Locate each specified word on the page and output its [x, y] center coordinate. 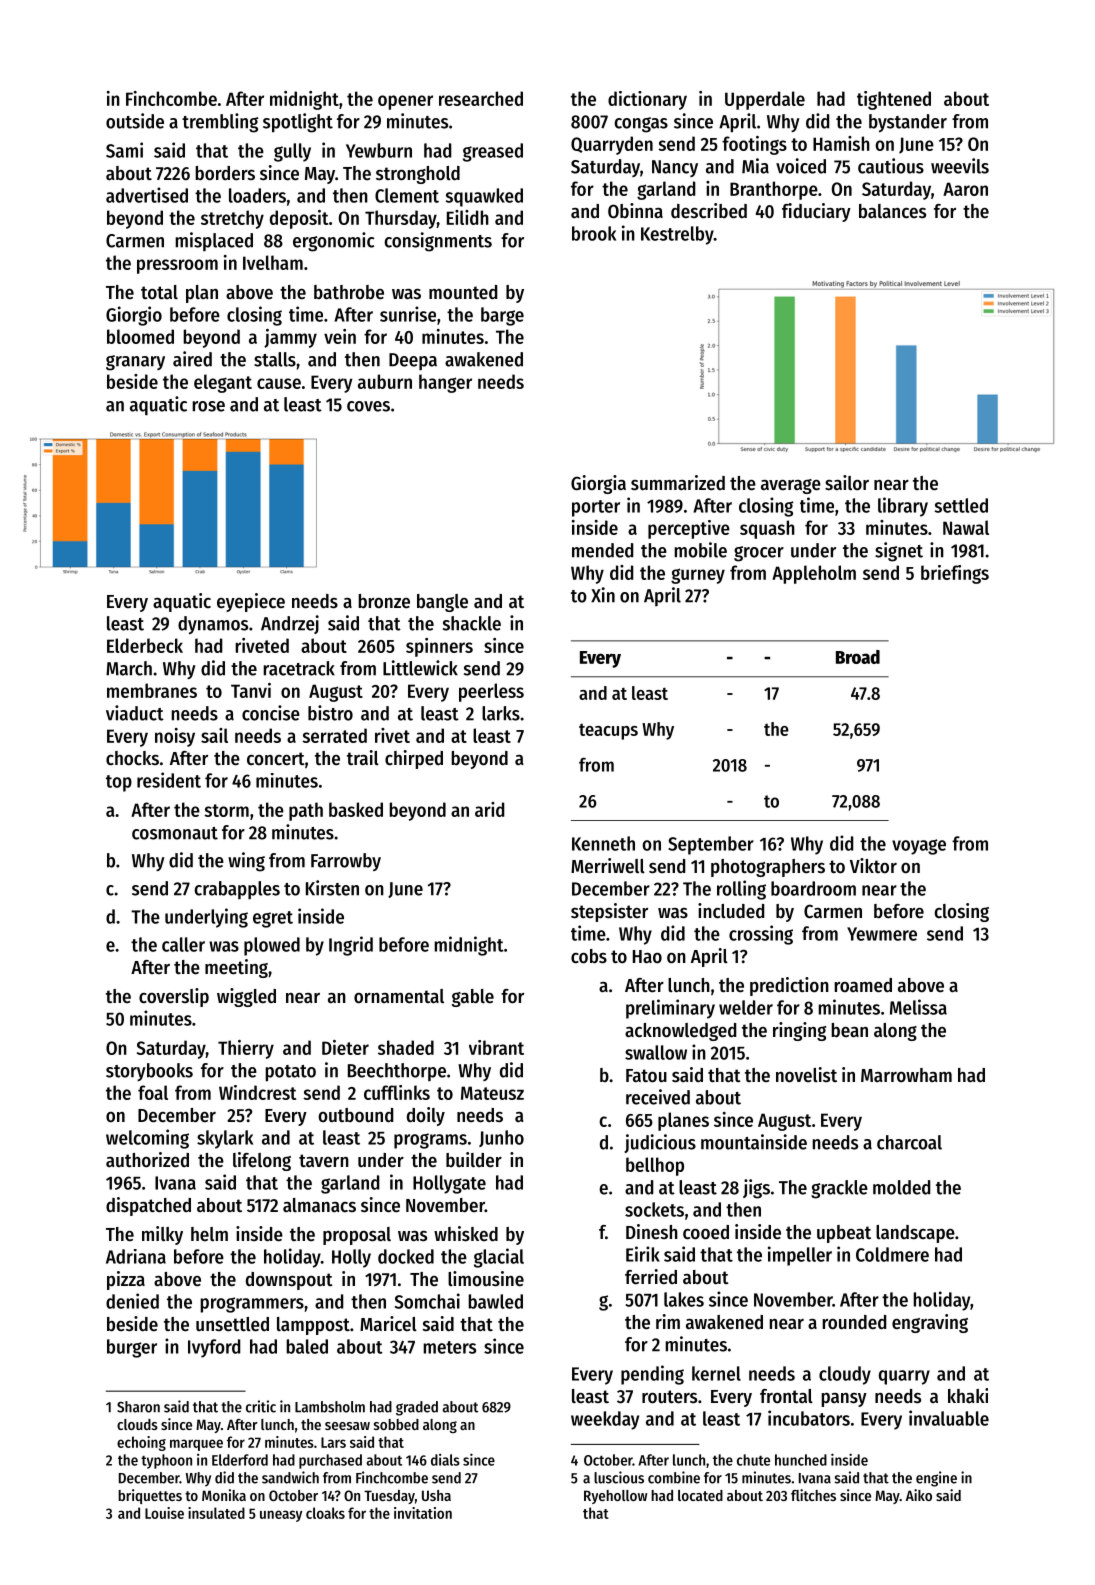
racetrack [299, 668]
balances [892, 211]
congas [641, 125]
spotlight [298, 123]
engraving [930, 1323]
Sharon [138, 1407]
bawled [495, 1301]
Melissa [918, 1007]
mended [602, 550]
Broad [858, 657]
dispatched [148, 1206]
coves [368, 406]
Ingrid [351, 946]
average [791, 486]
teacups [608, 732]
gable [473, 998]
